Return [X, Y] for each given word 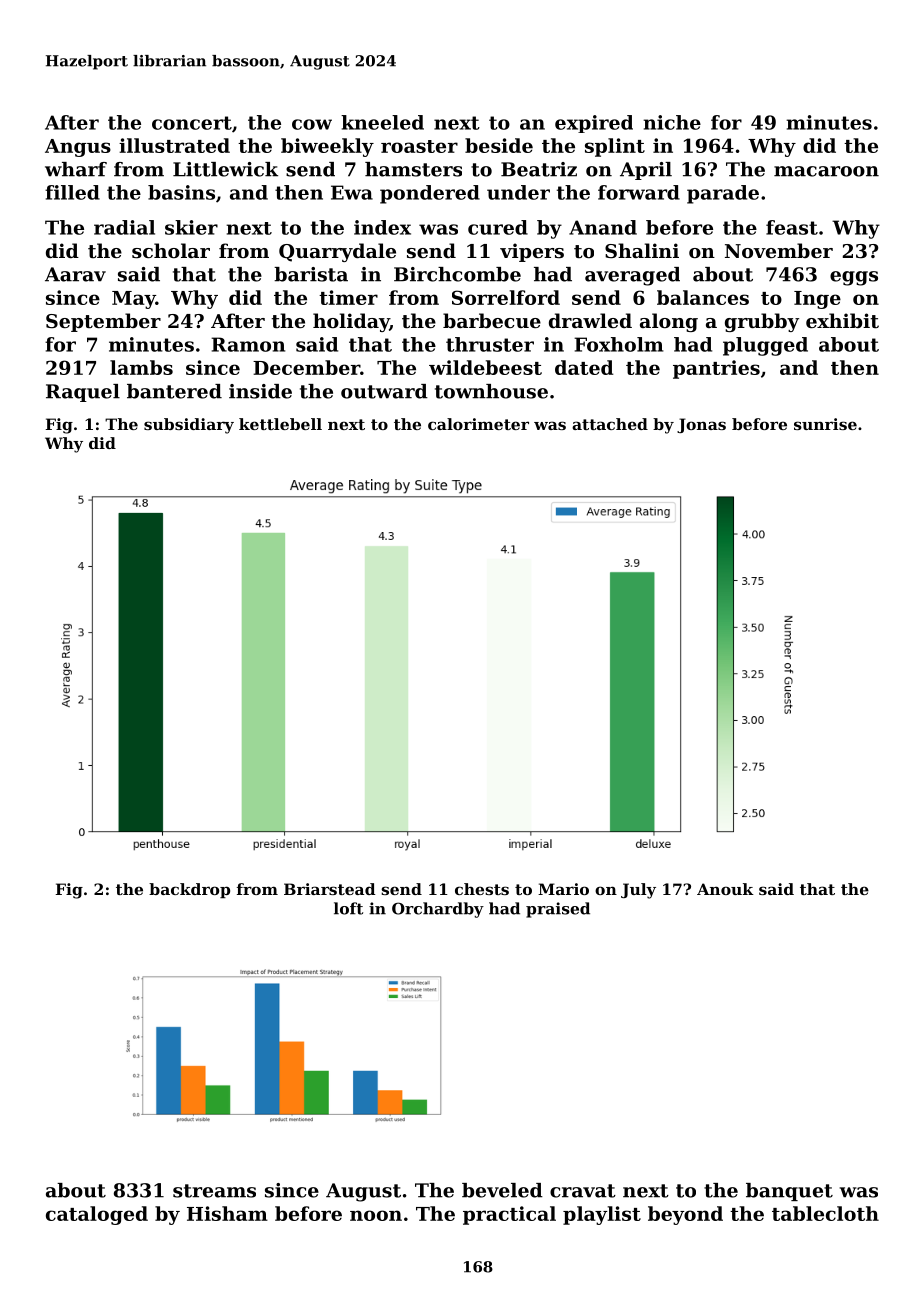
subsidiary [189, 426]
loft [348, 908]
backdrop [189, 890]
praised [558, 910]
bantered [174, 391]
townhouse [491, 391]
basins [181, 192]
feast [792, 227]
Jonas [701, 425]
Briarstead [329, 889]
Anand [603, 227]
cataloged [97, 1215]
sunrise [825, 424]
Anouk [725, 889]
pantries [716, 369]
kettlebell [280, 424]
